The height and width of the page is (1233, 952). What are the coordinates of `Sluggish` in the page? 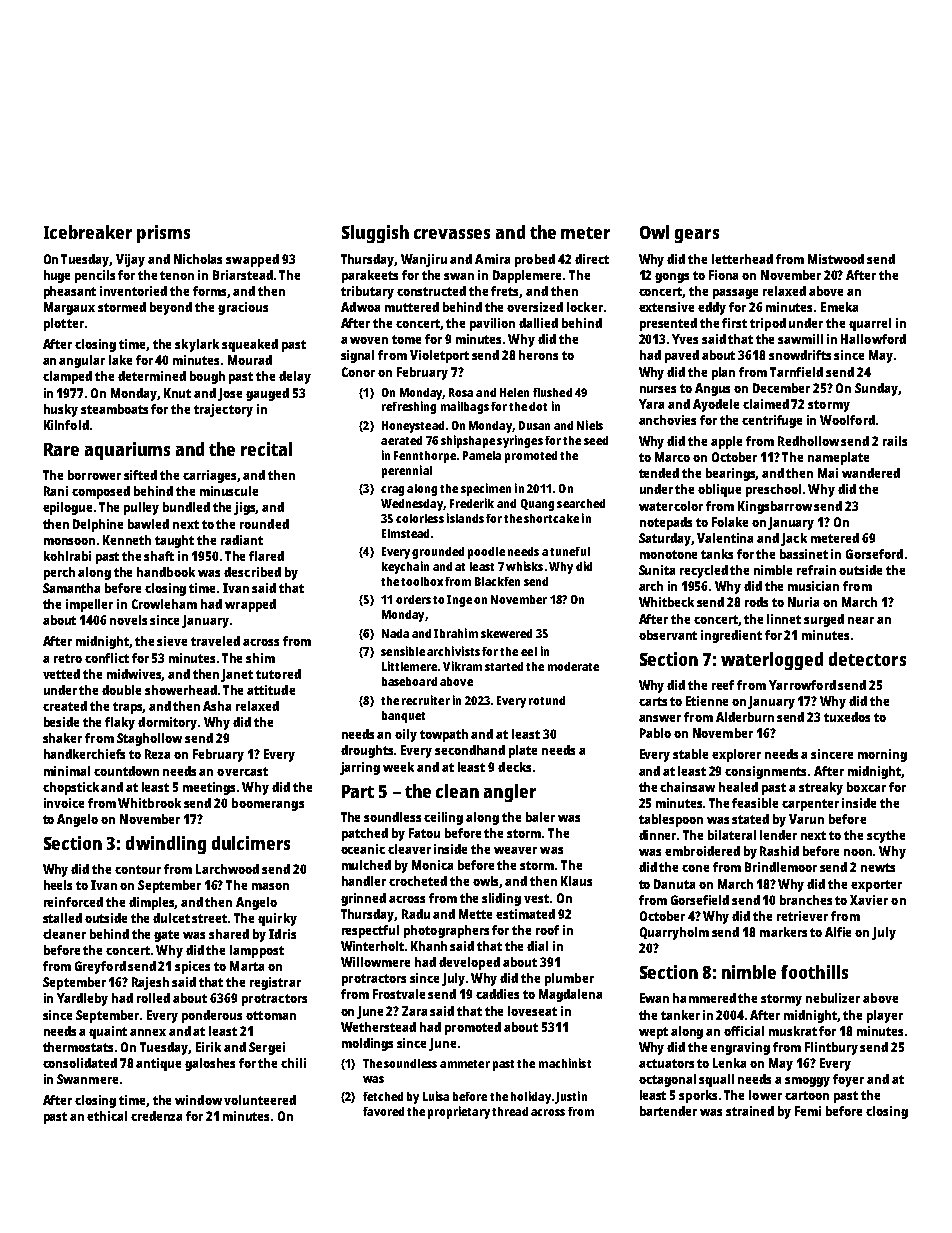 It's located at (375, 234).
